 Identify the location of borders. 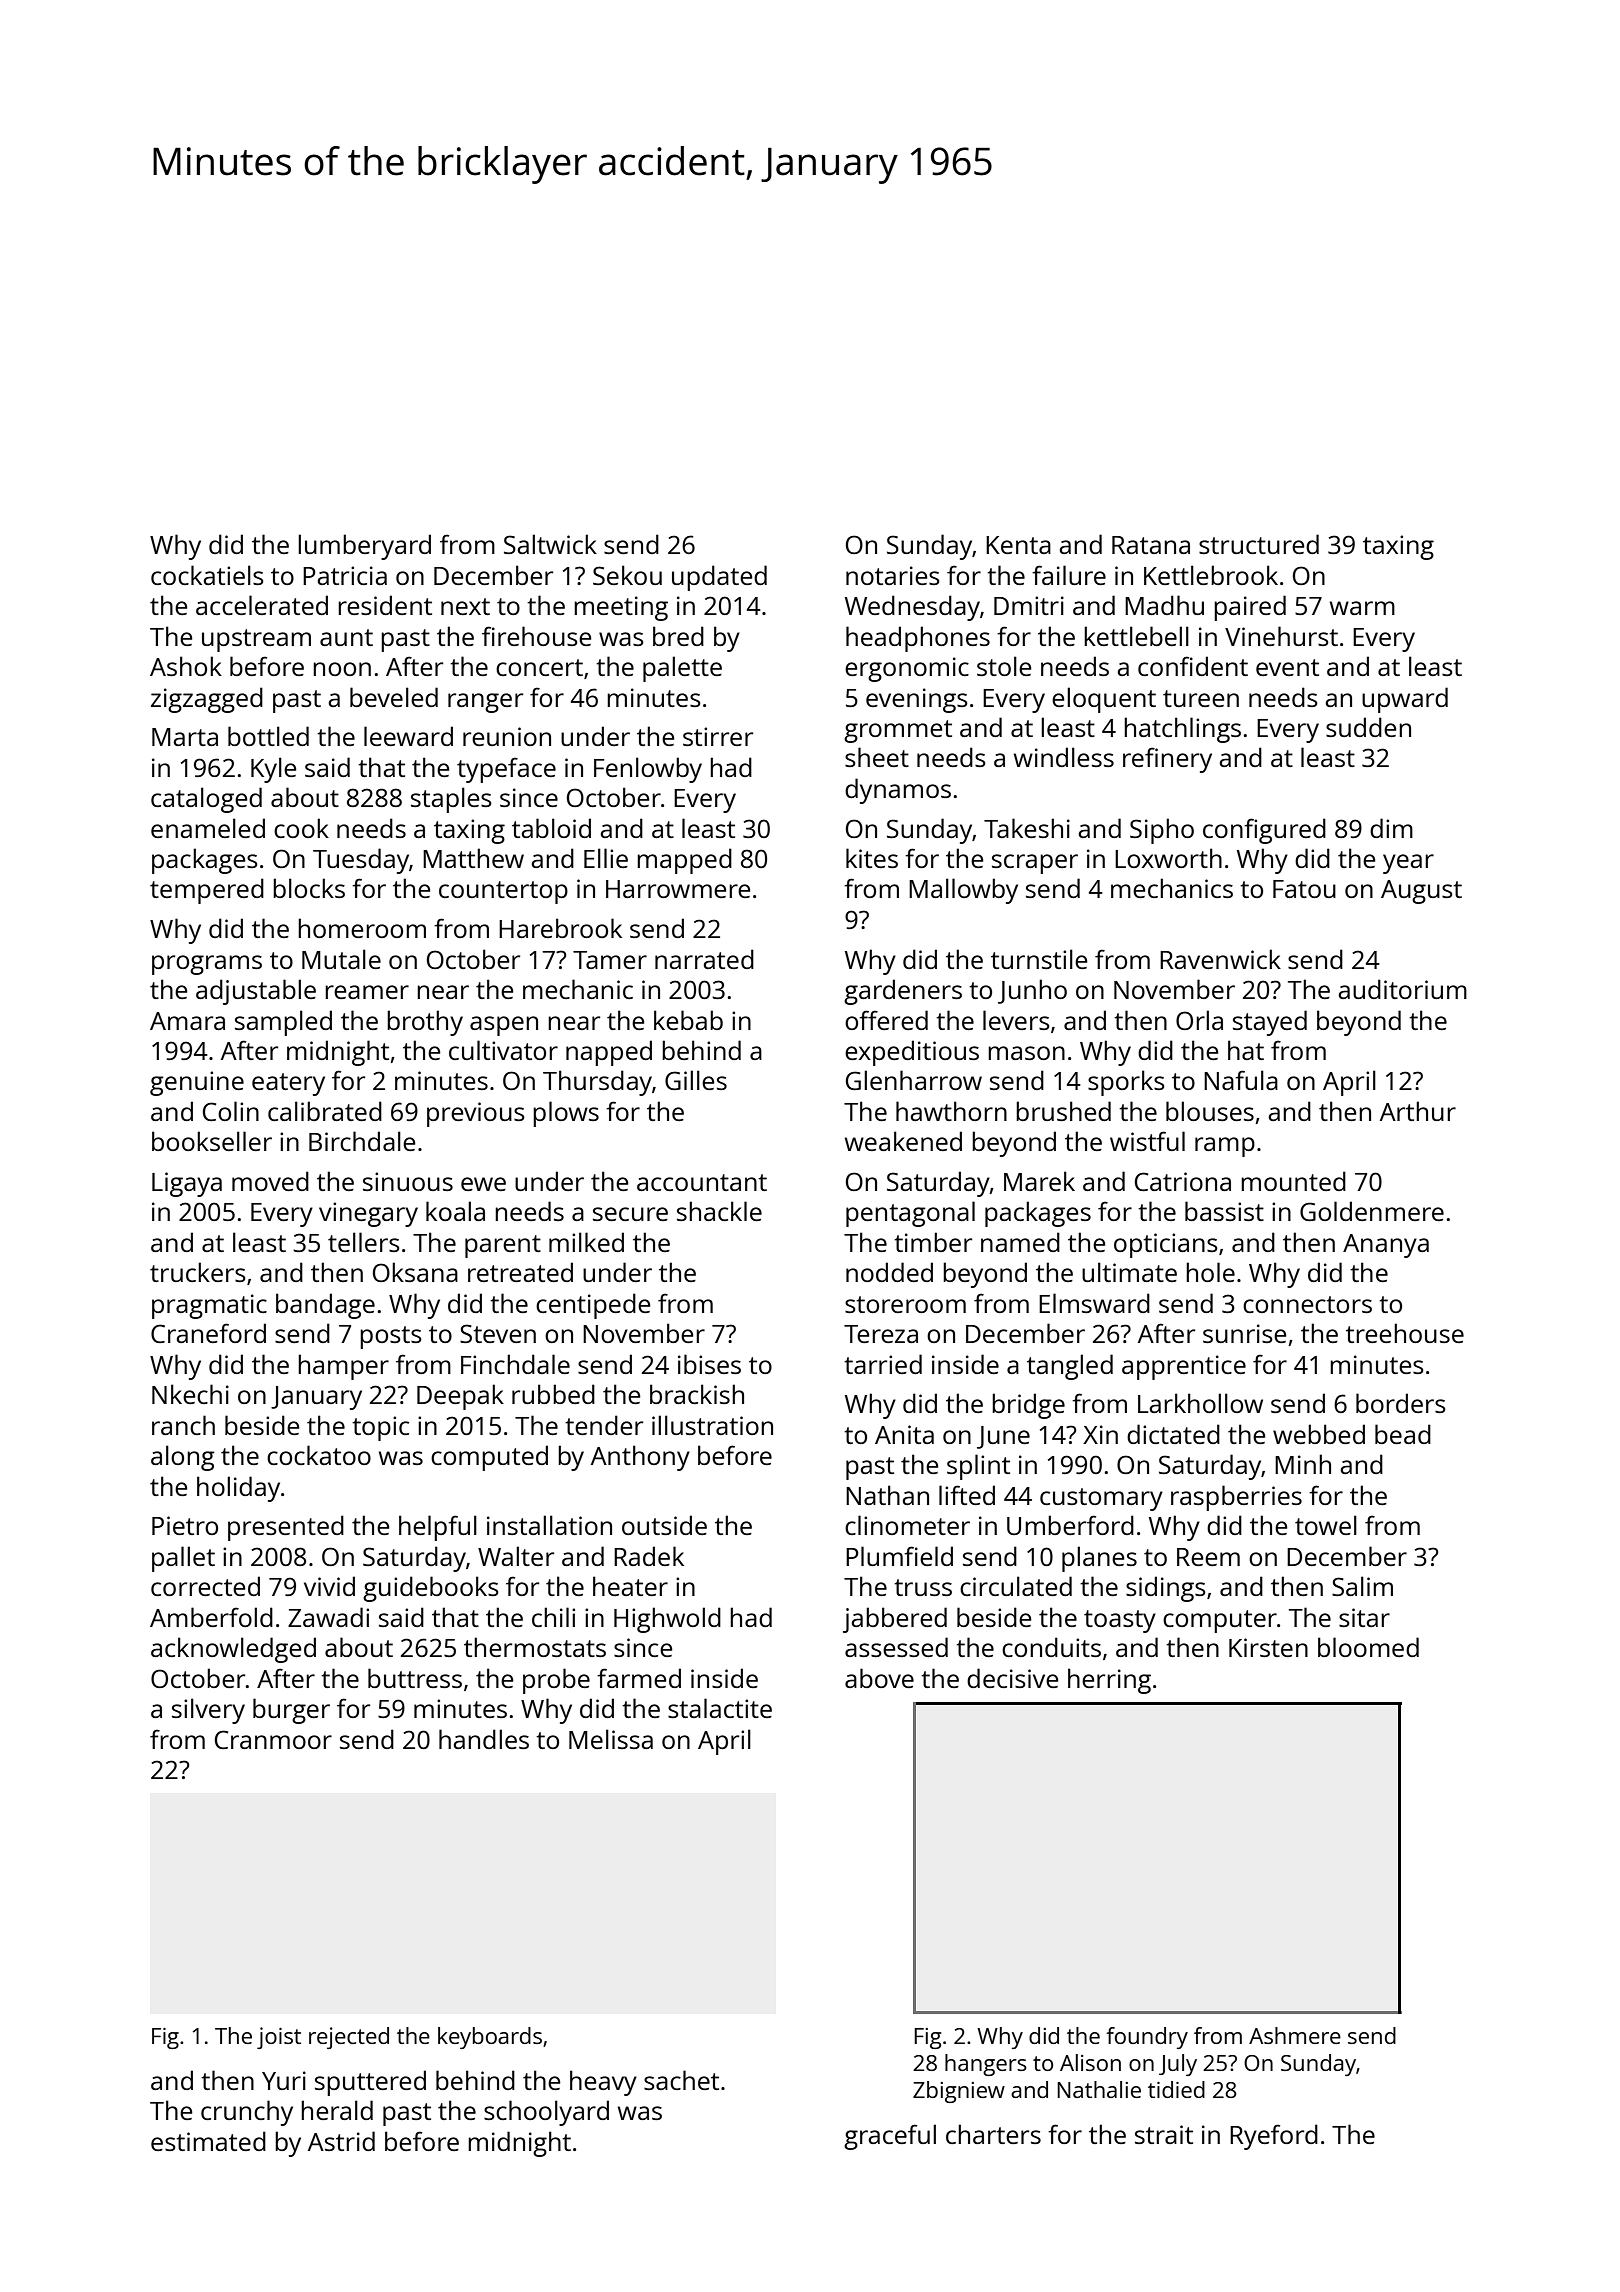
(1401, 1403).
